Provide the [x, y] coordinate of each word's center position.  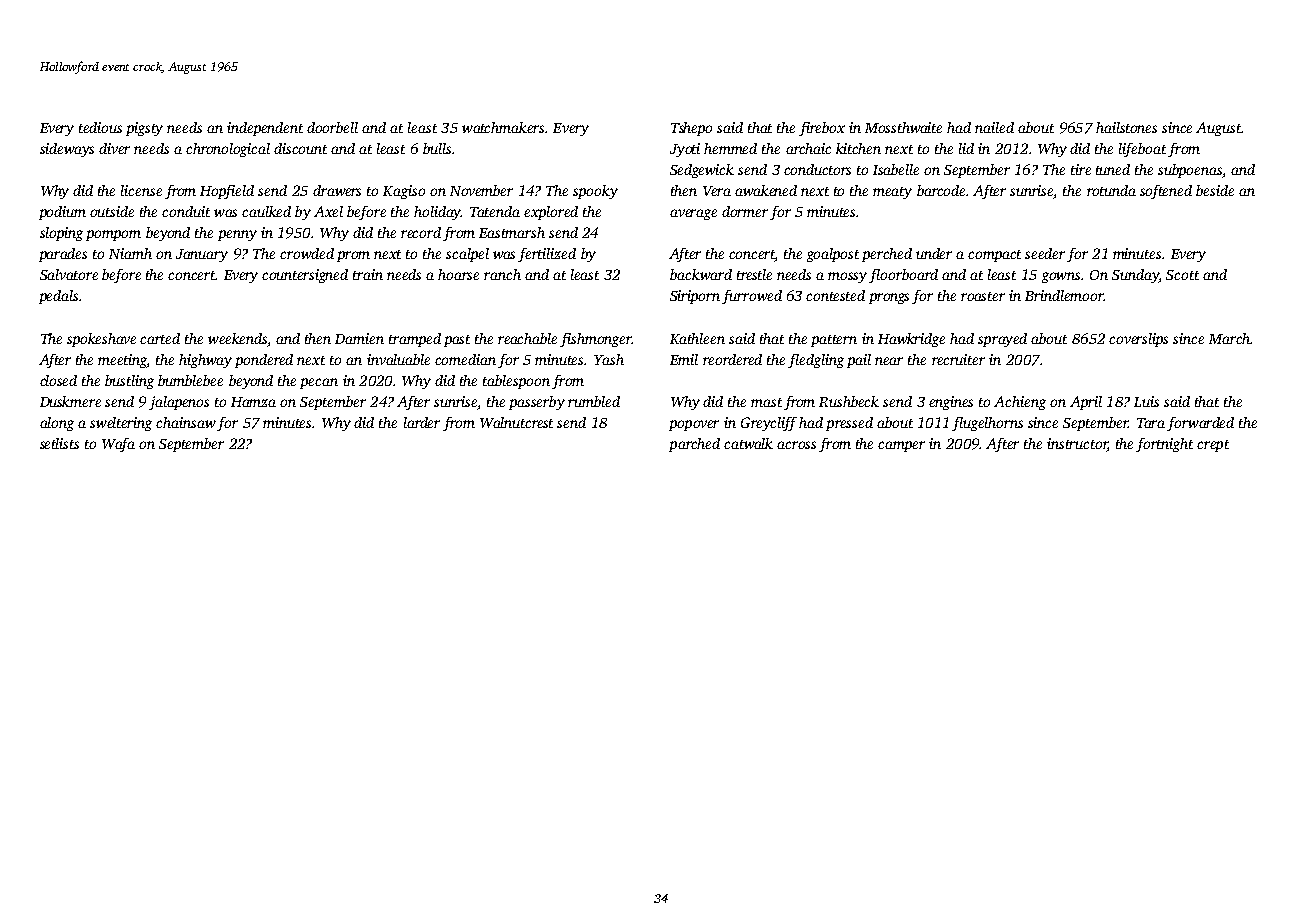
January [202, 255]
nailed [994, 127]
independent [265, 129]
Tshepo [691, 129]
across [796, 445]
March [1230, 338]
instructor [1077, 443]
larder [422, 422]
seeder [1045, 253]
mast [766, 402]
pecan [319, 383]
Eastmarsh [512, 232]
